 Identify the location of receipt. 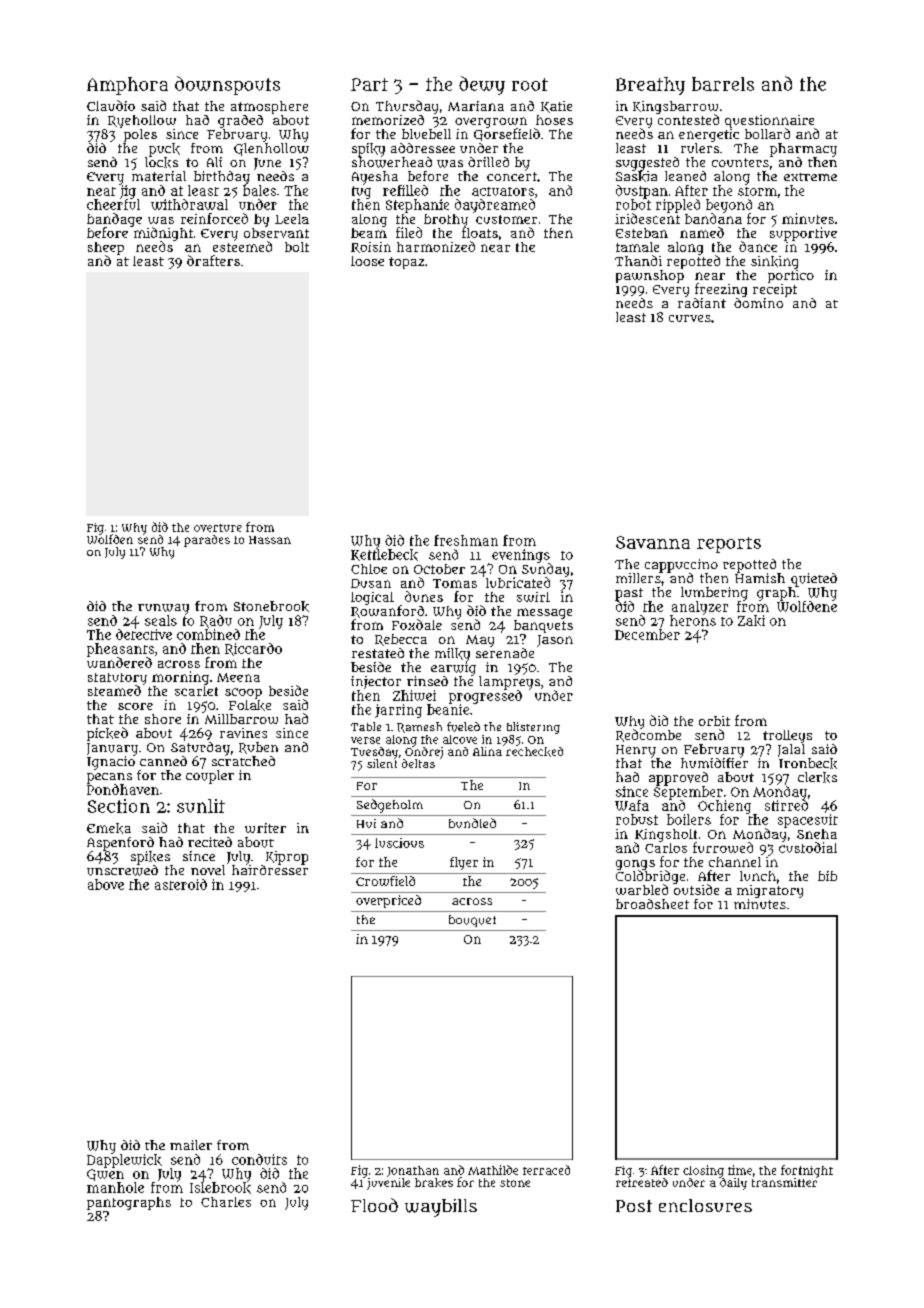
(775, 290).
